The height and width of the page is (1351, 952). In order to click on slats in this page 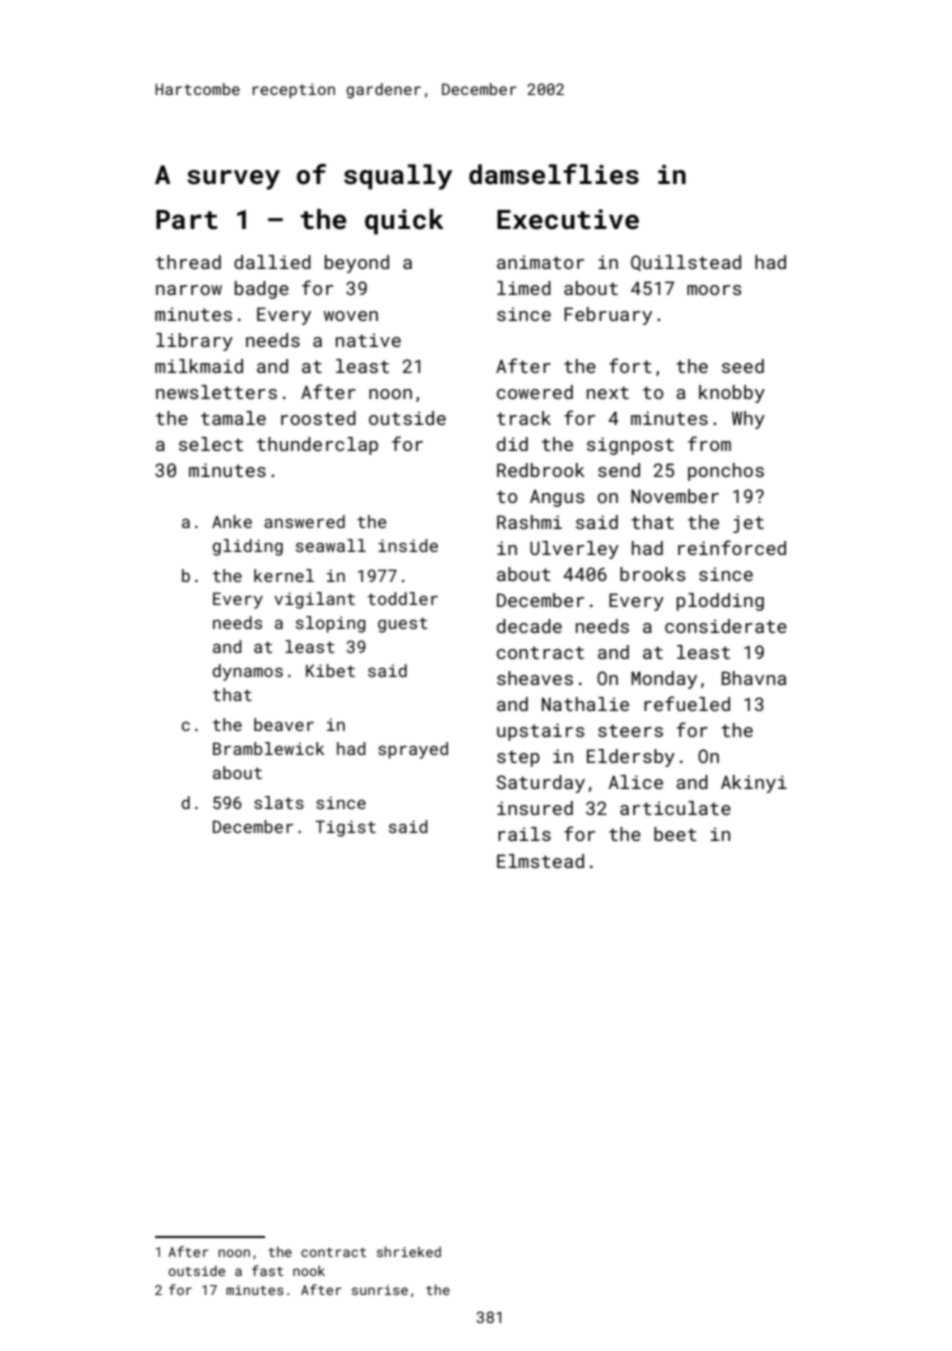, I will do `click(279, 802)`.
